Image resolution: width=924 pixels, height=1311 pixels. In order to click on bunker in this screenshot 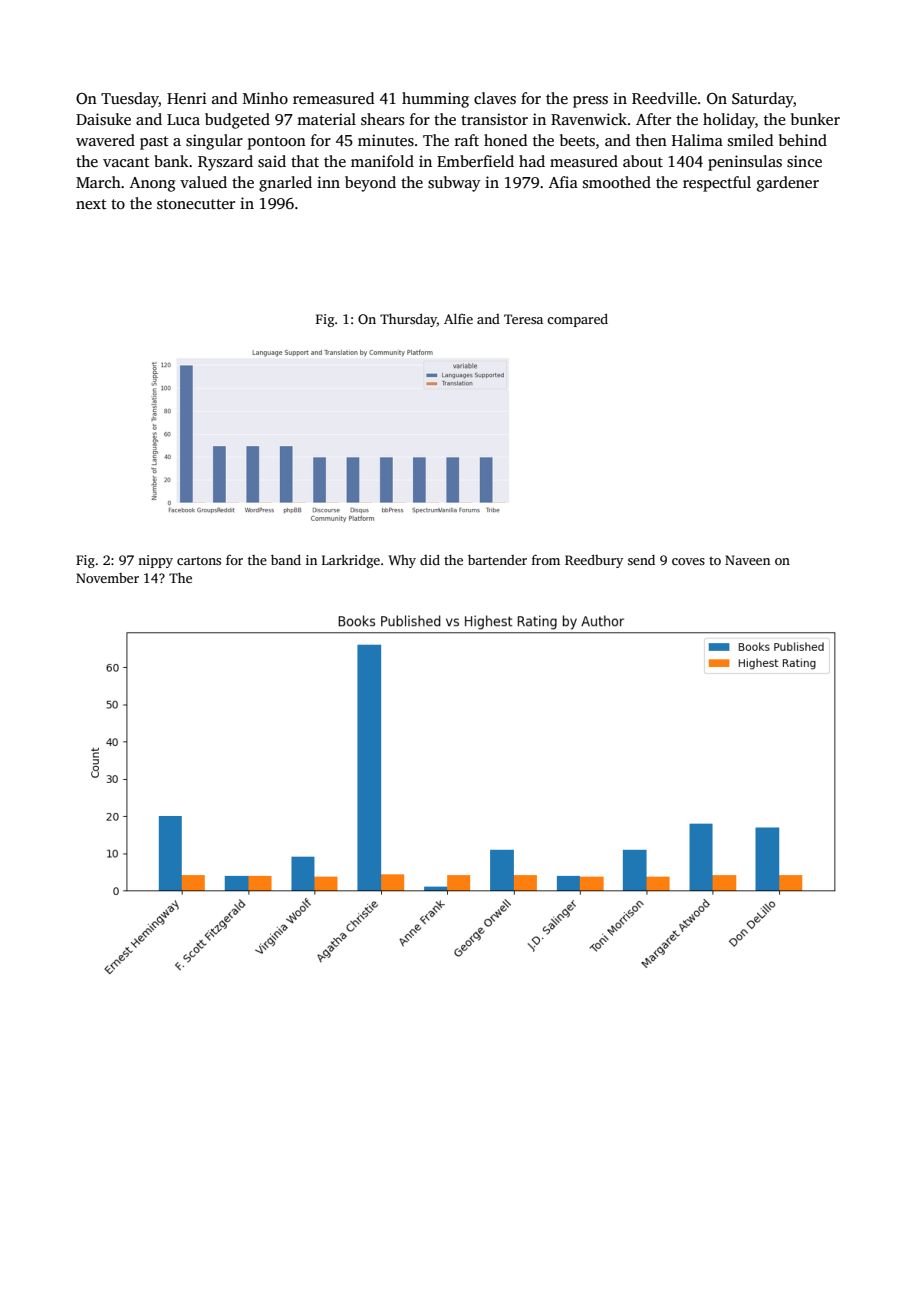, I will do `click(815, 119)`.
